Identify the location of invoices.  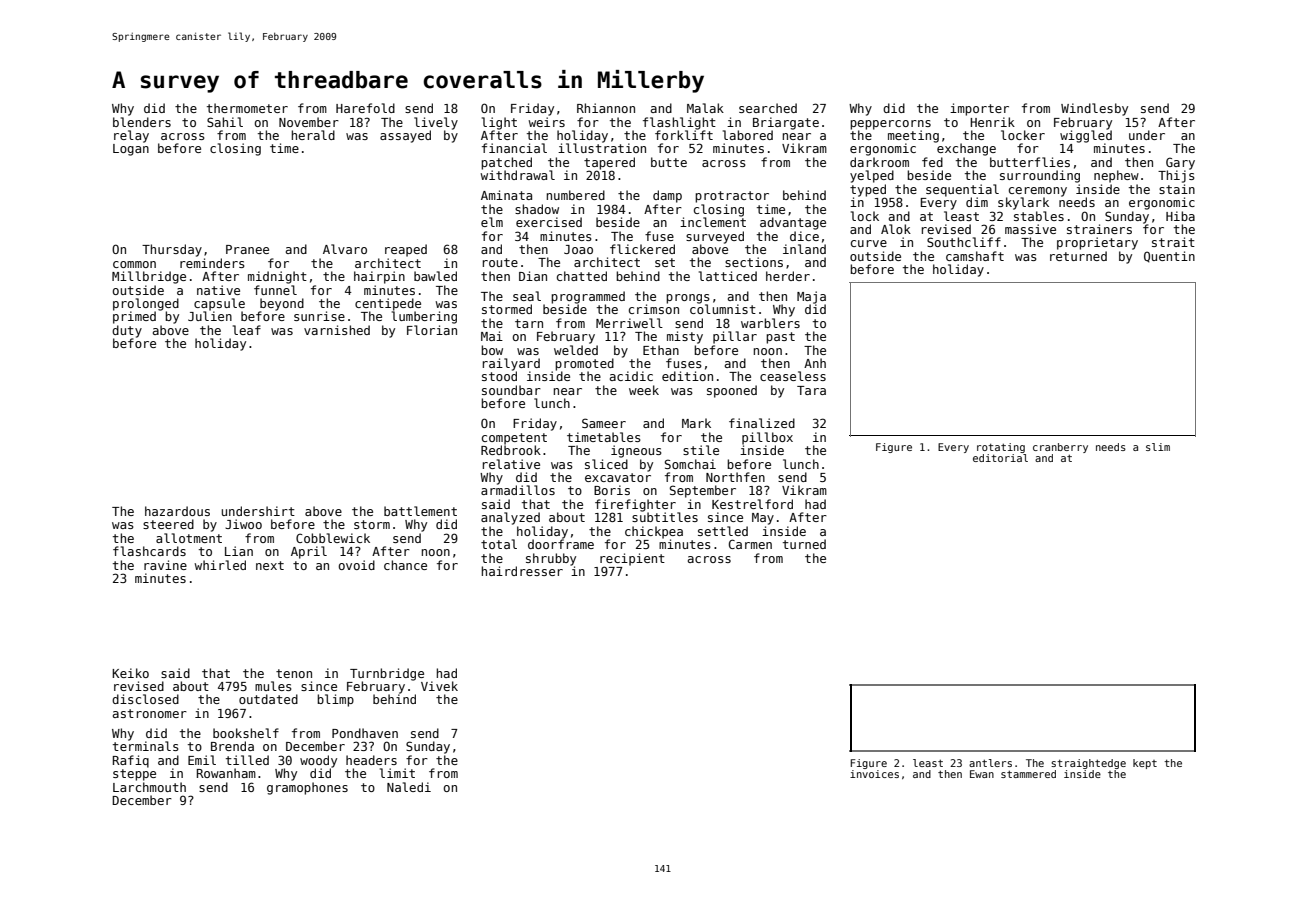
(874, 774).
